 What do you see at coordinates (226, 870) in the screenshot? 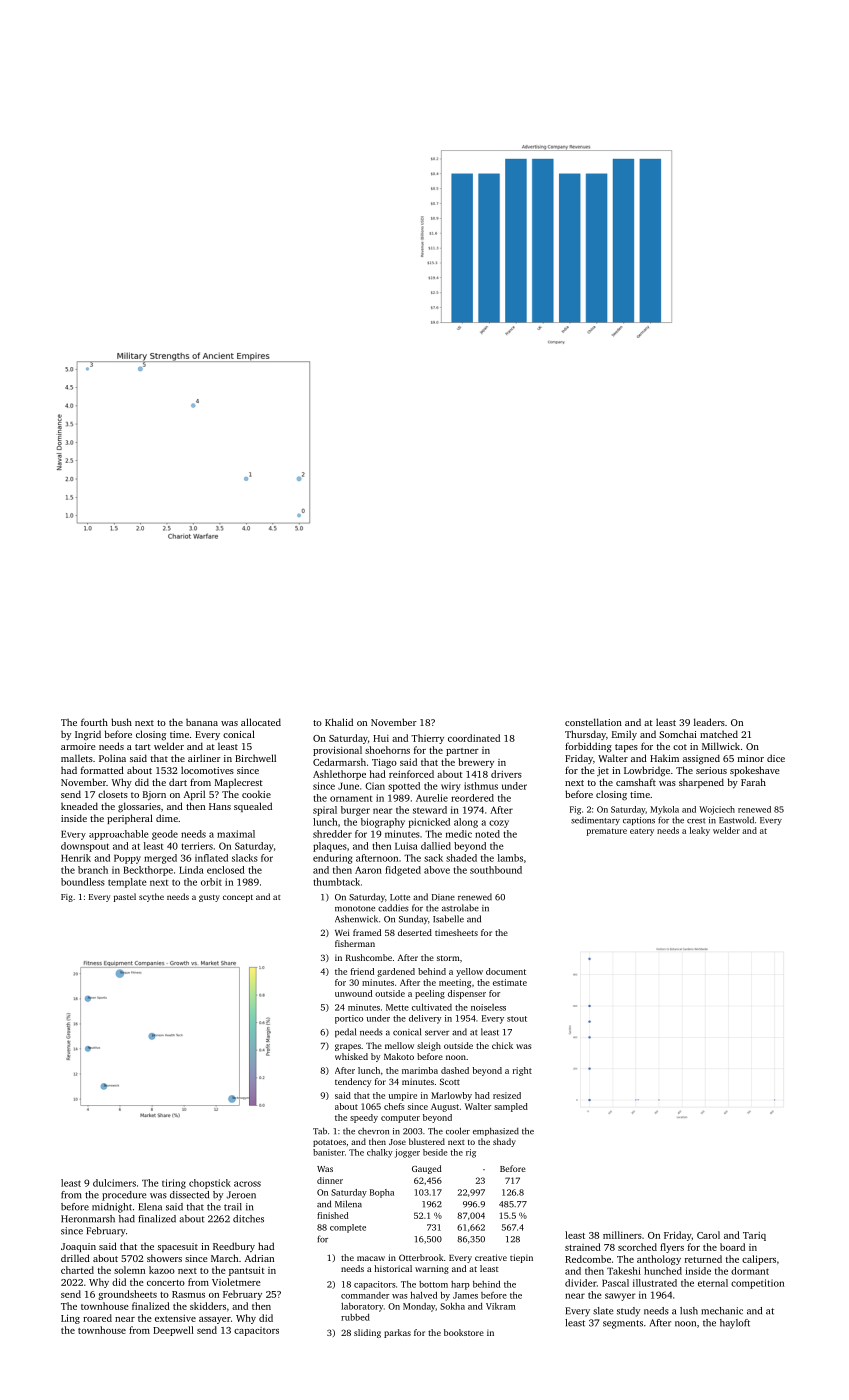
I see `enclosed` at bounding box center [226, 870].
